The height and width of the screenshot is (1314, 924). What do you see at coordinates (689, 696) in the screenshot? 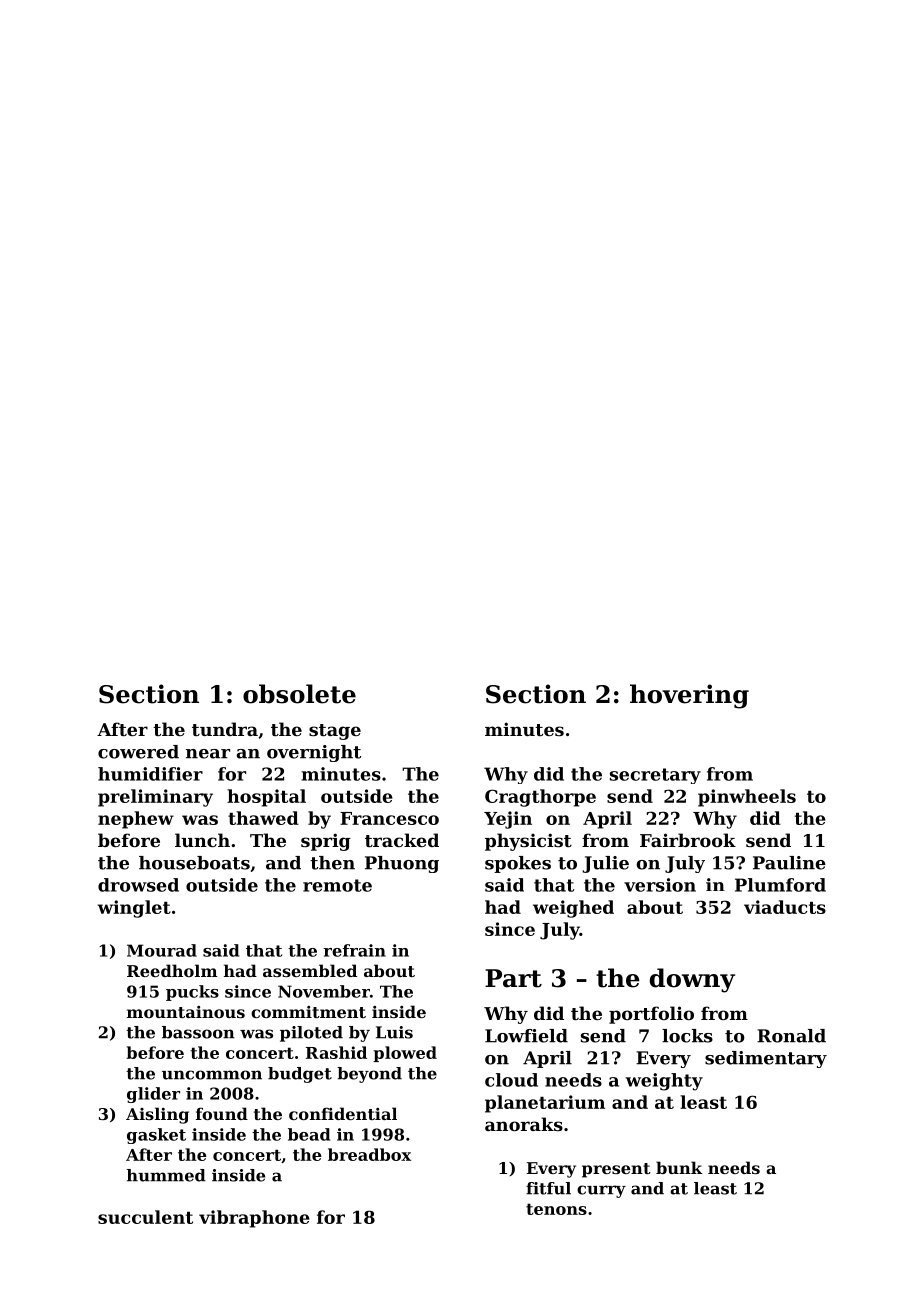
I see `hovering` at bounding box center [689, 696].
